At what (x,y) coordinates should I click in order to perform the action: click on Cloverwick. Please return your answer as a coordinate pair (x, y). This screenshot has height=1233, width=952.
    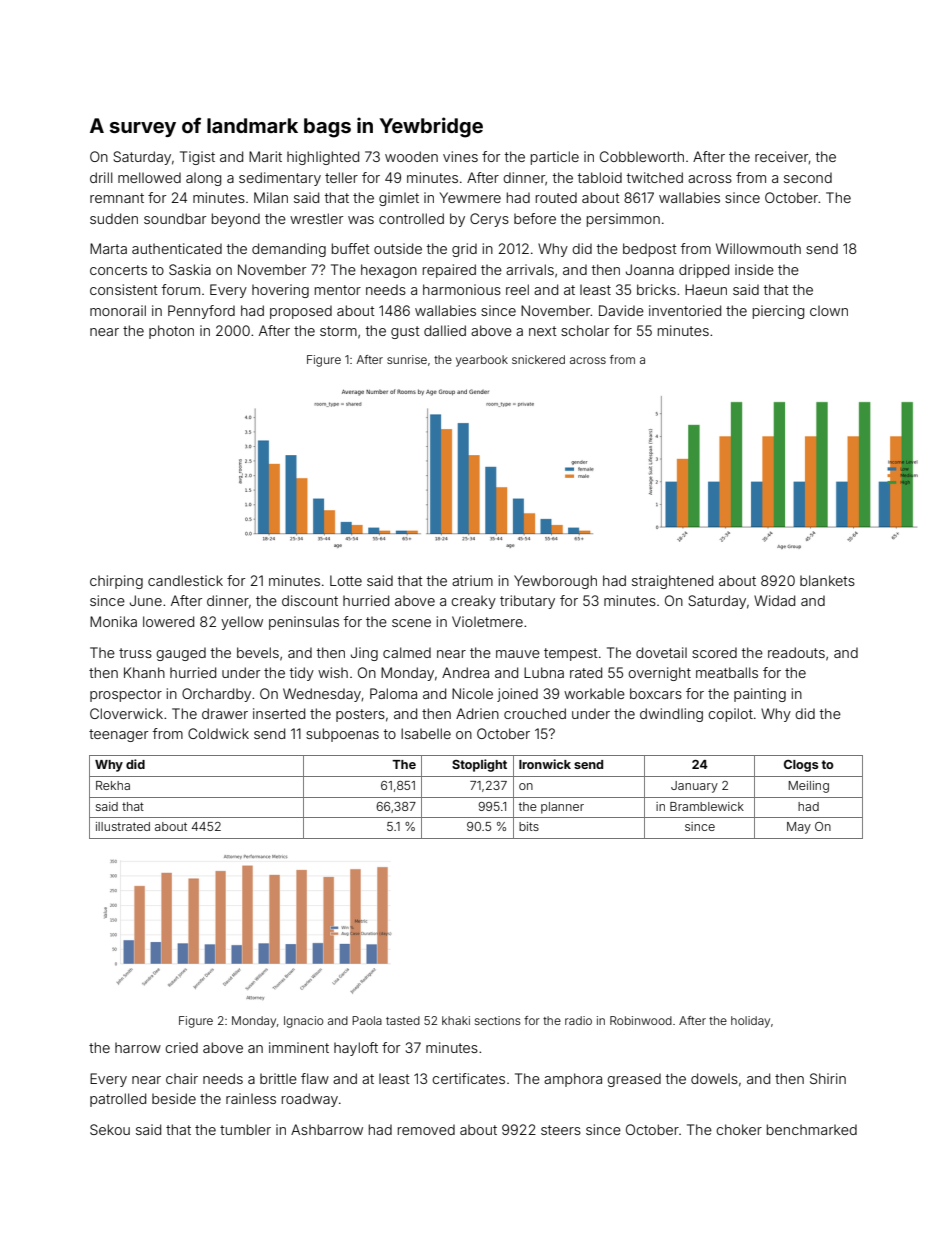
    Looking at the image, I should click on (126, 713).
